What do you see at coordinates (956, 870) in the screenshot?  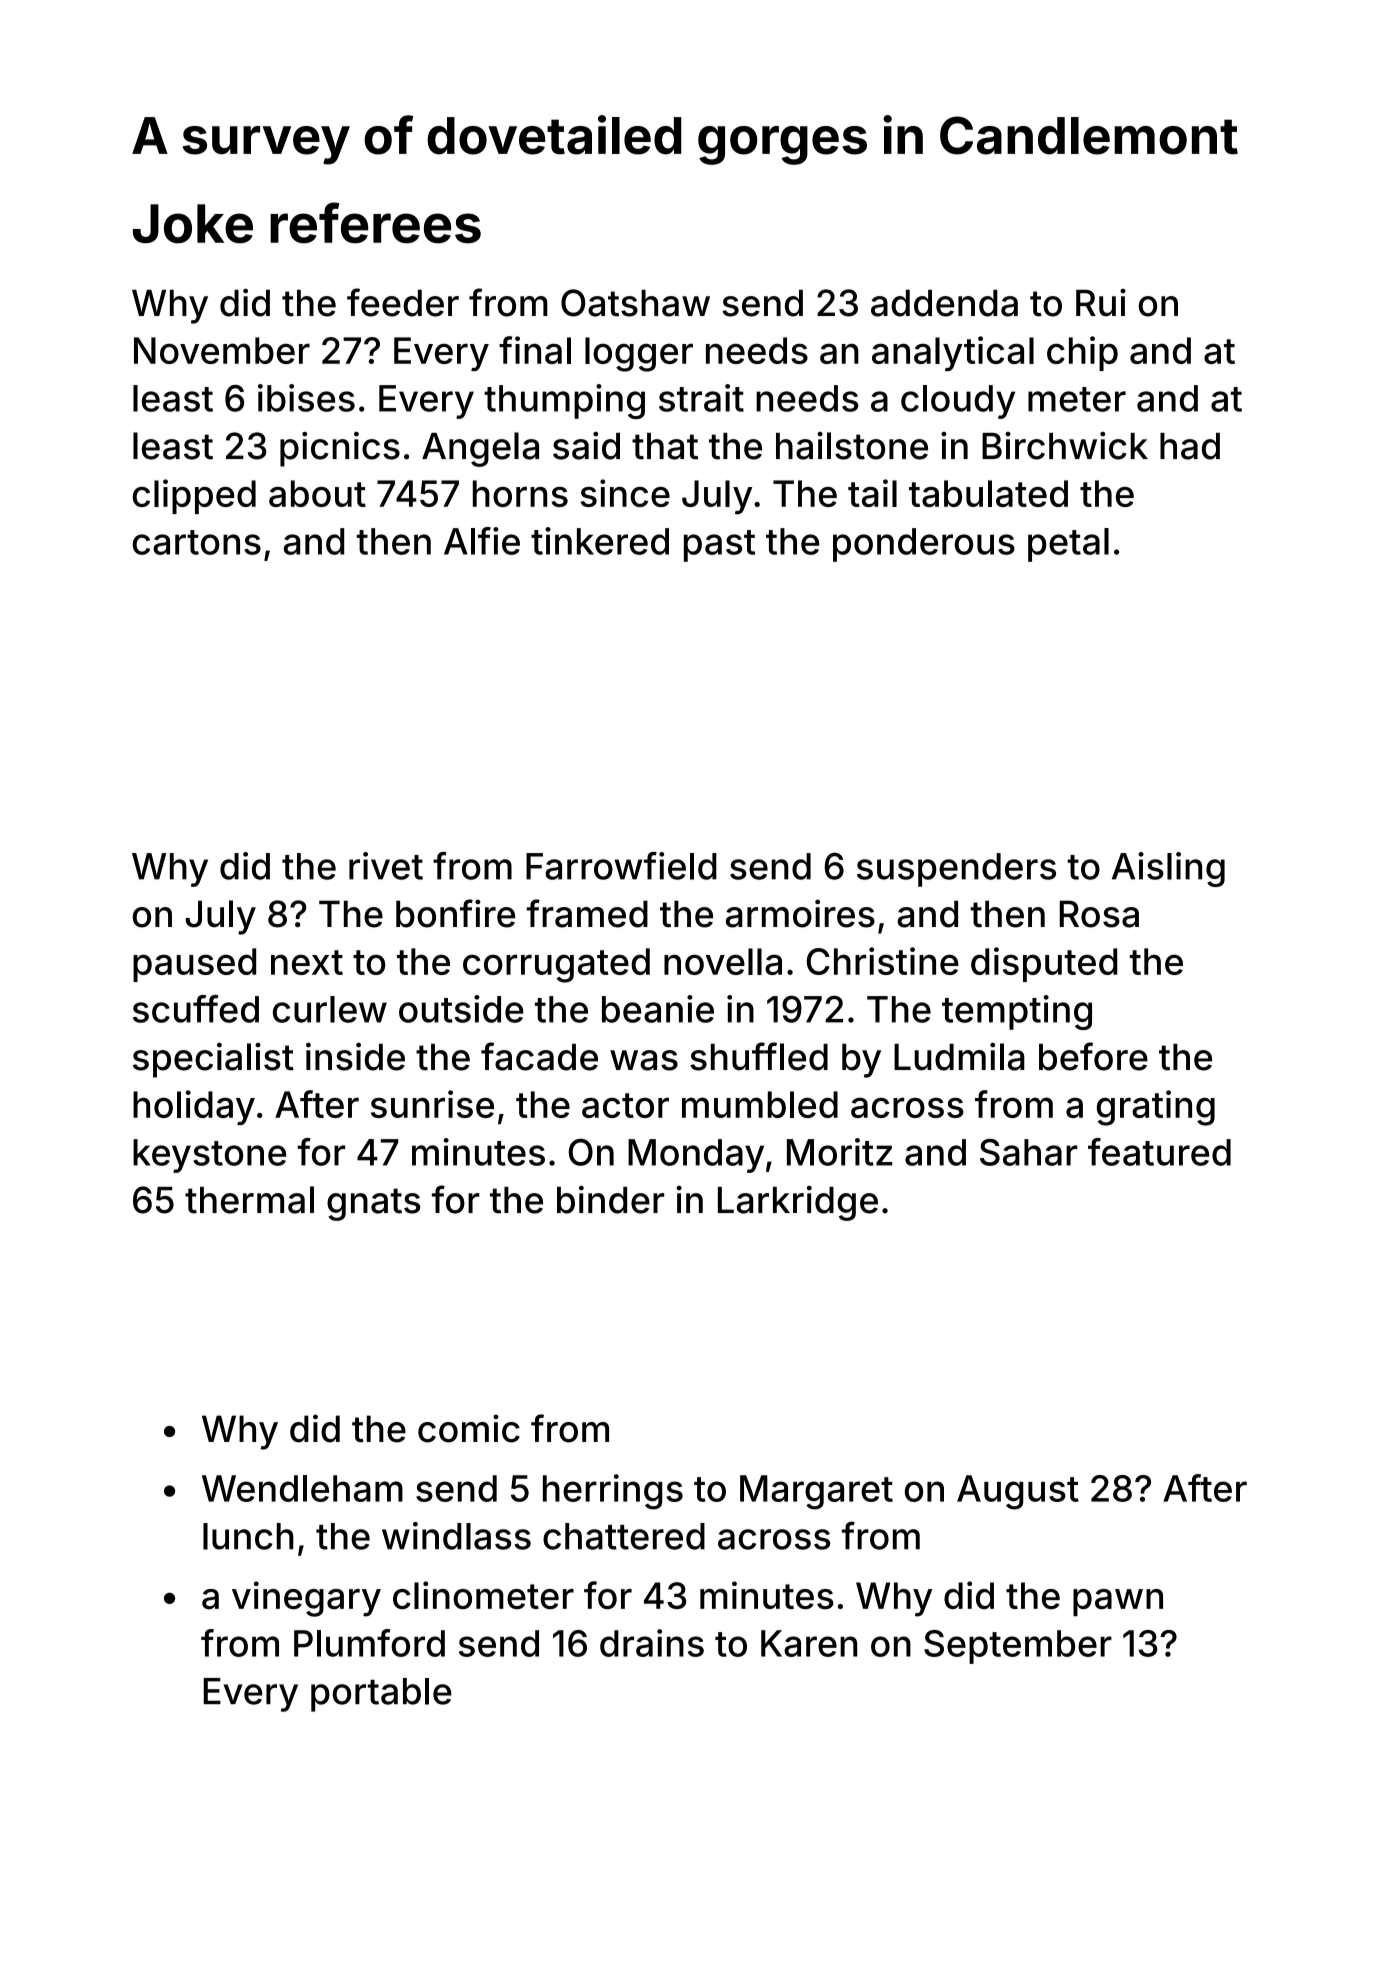 I see `suspenders` at bounding box center [956, 870].
